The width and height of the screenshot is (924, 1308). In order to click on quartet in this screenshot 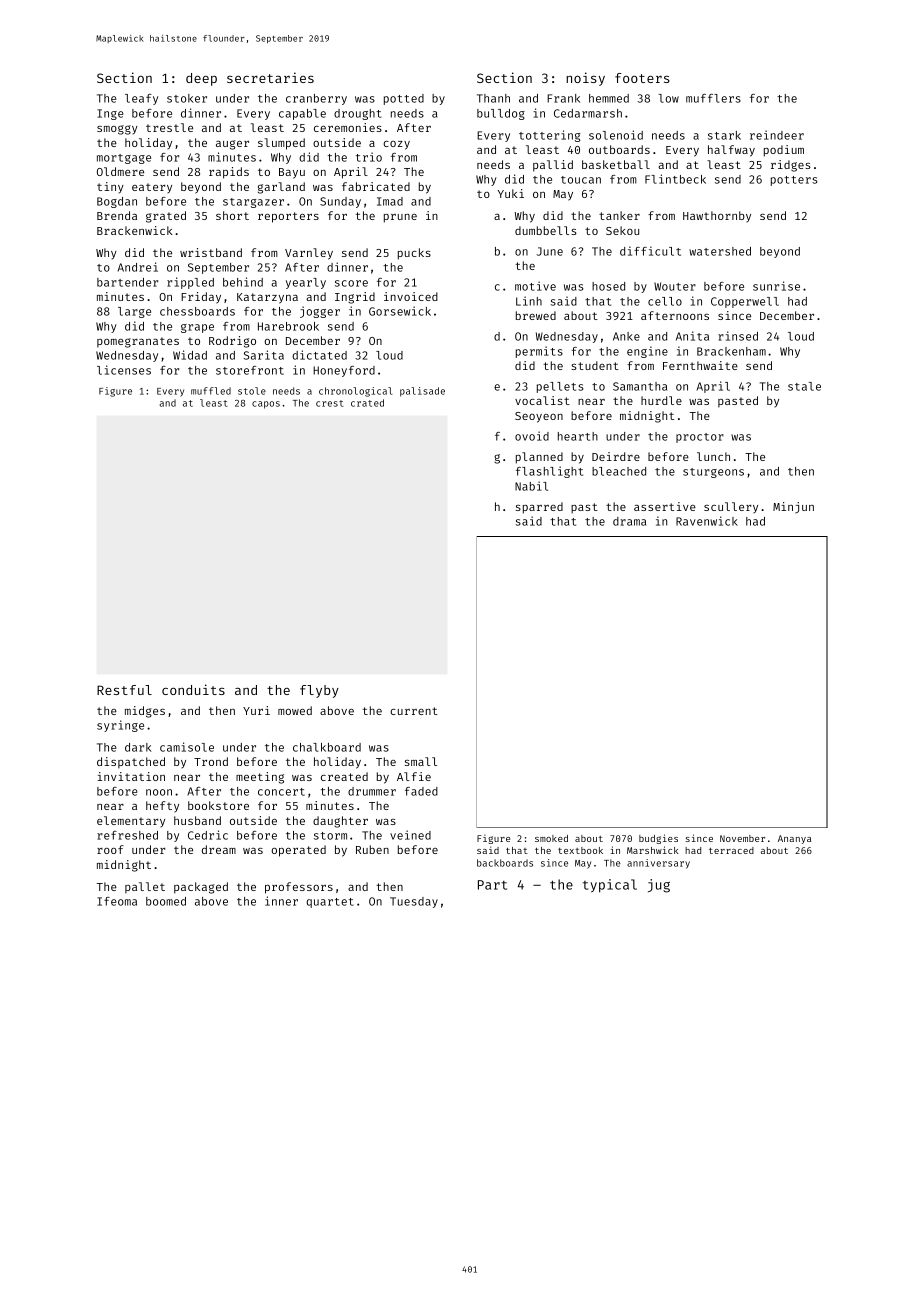, I will do `click(330, 903)`.
